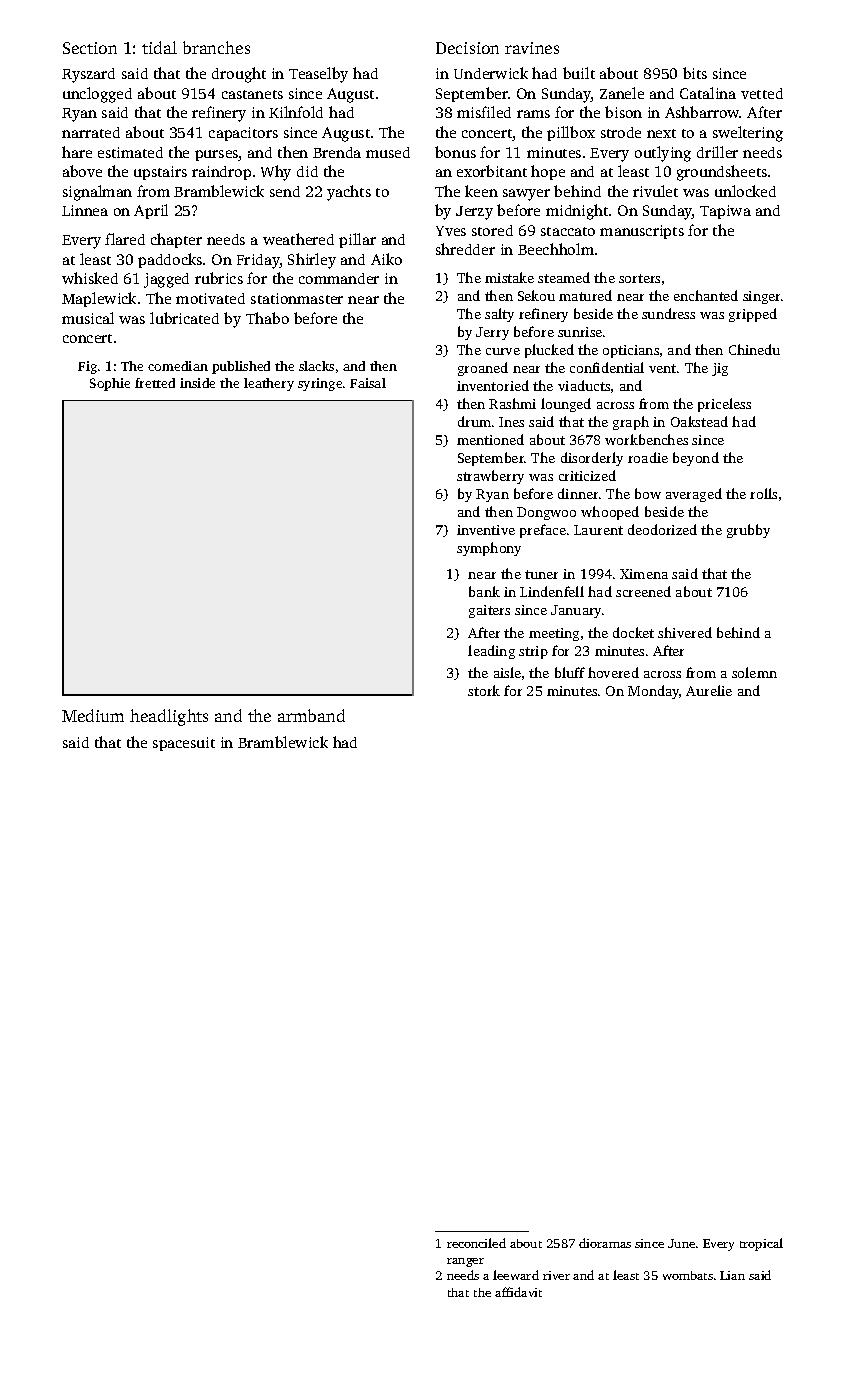 This image has width=849, height=1400. I want to click on singer, so click(762, 297).
